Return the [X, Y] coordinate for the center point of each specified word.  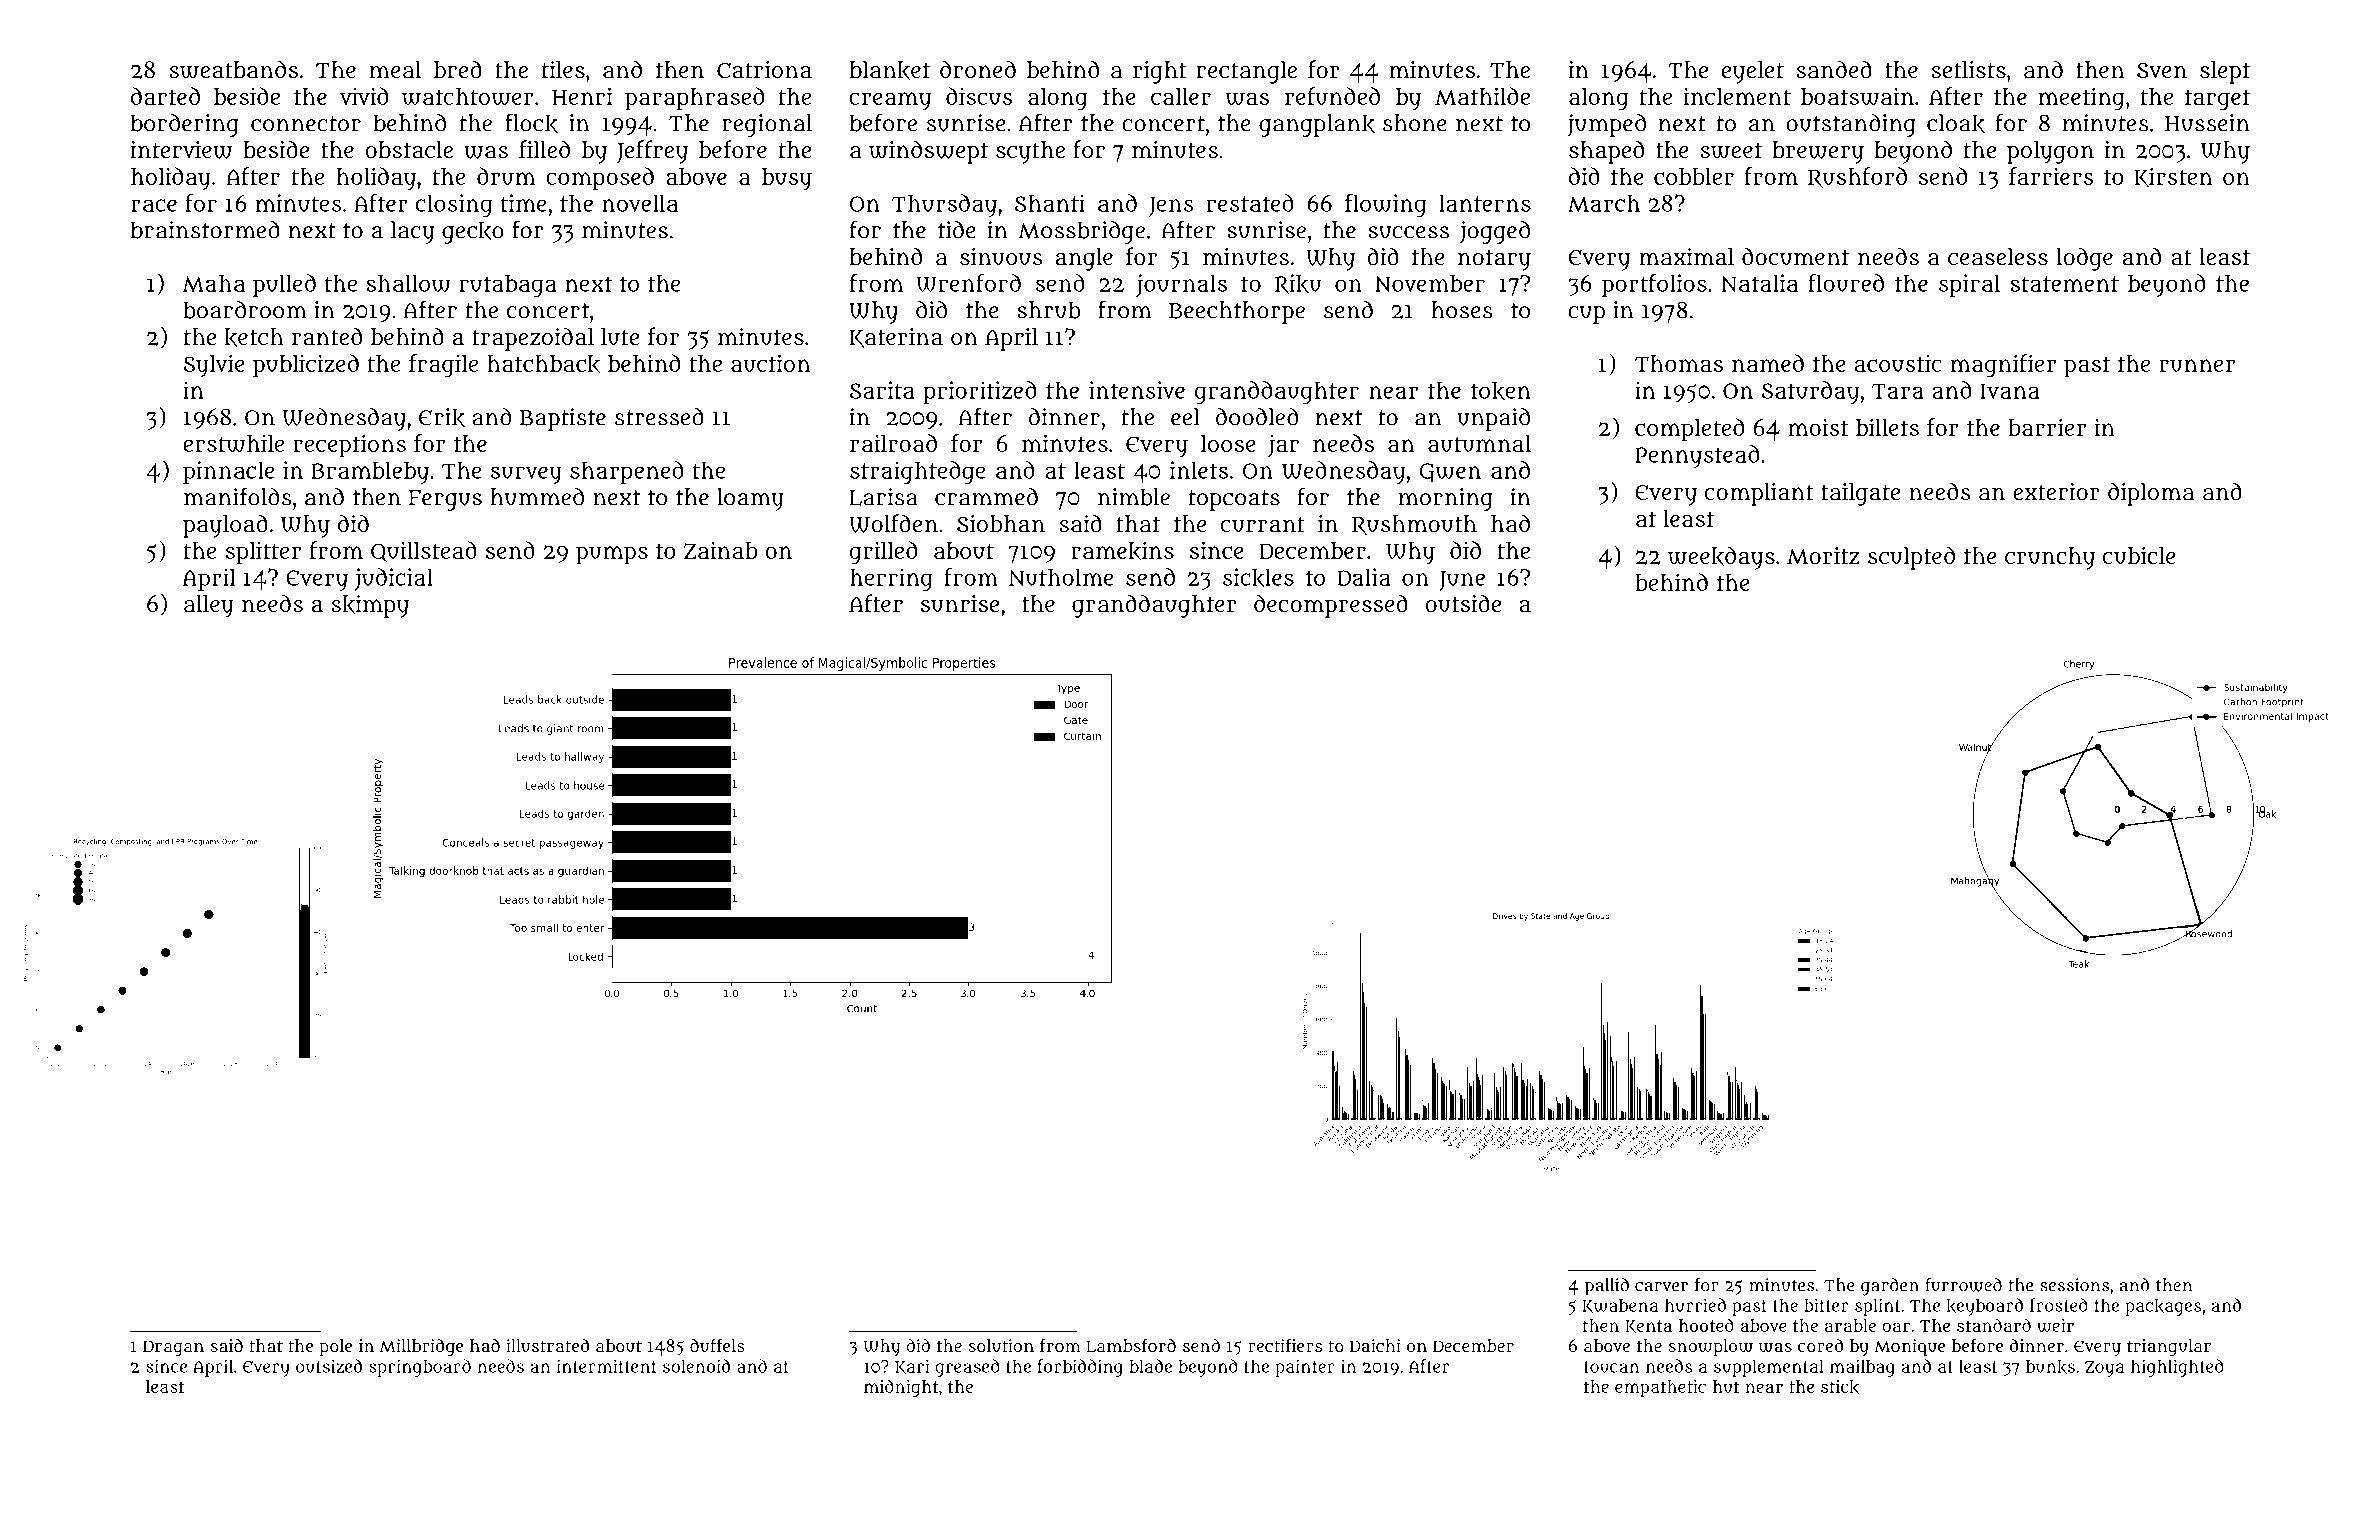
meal [395, 69]
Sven [2162, 71]
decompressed [1331, 606]
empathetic [1660, 1388]
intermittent [607, 1366]
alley [209, 606]
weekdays [1721, 558]
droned [978, 69]
